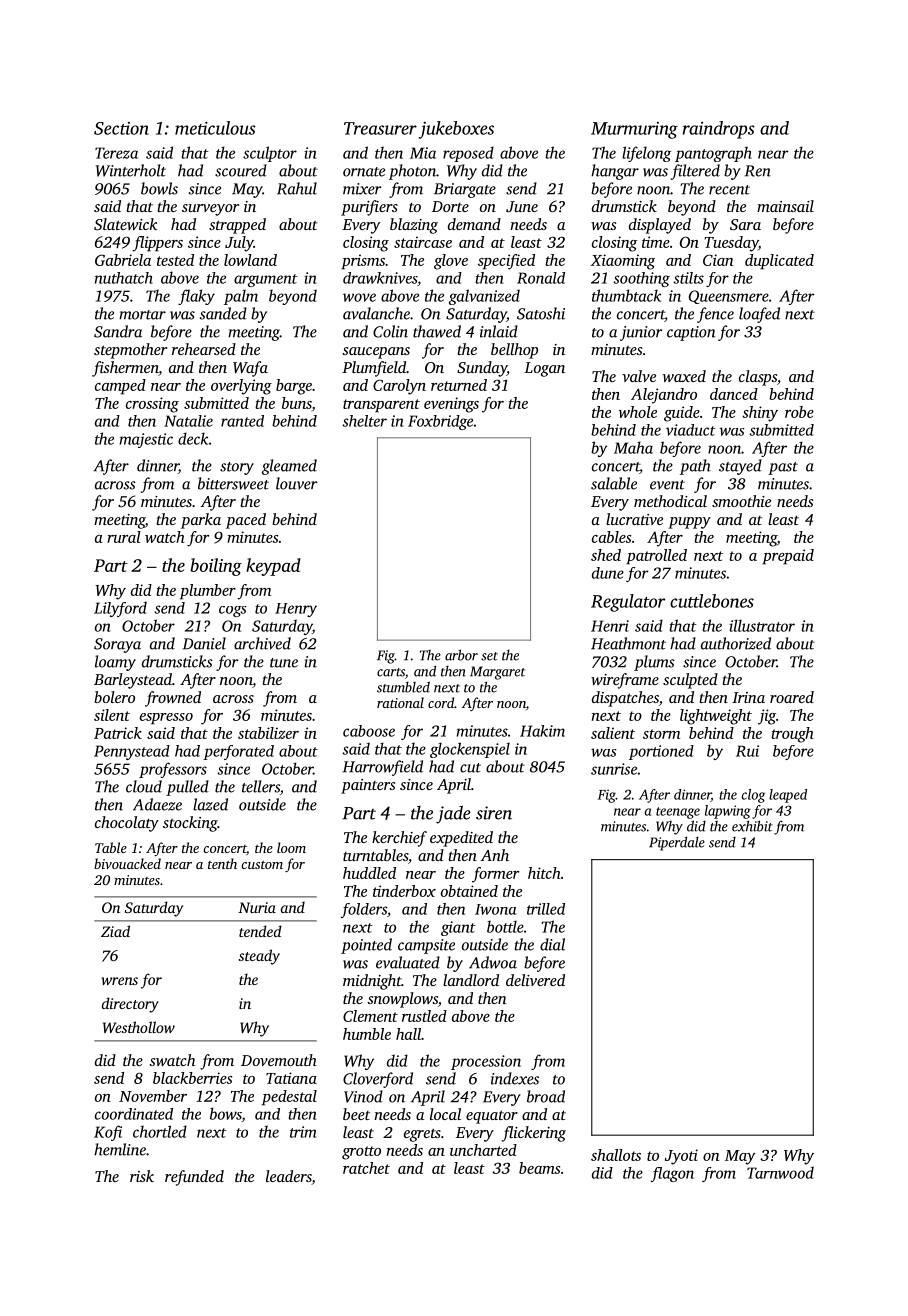 The image size is (908, 1316). I want to click on hangar, so click(615, 172).
